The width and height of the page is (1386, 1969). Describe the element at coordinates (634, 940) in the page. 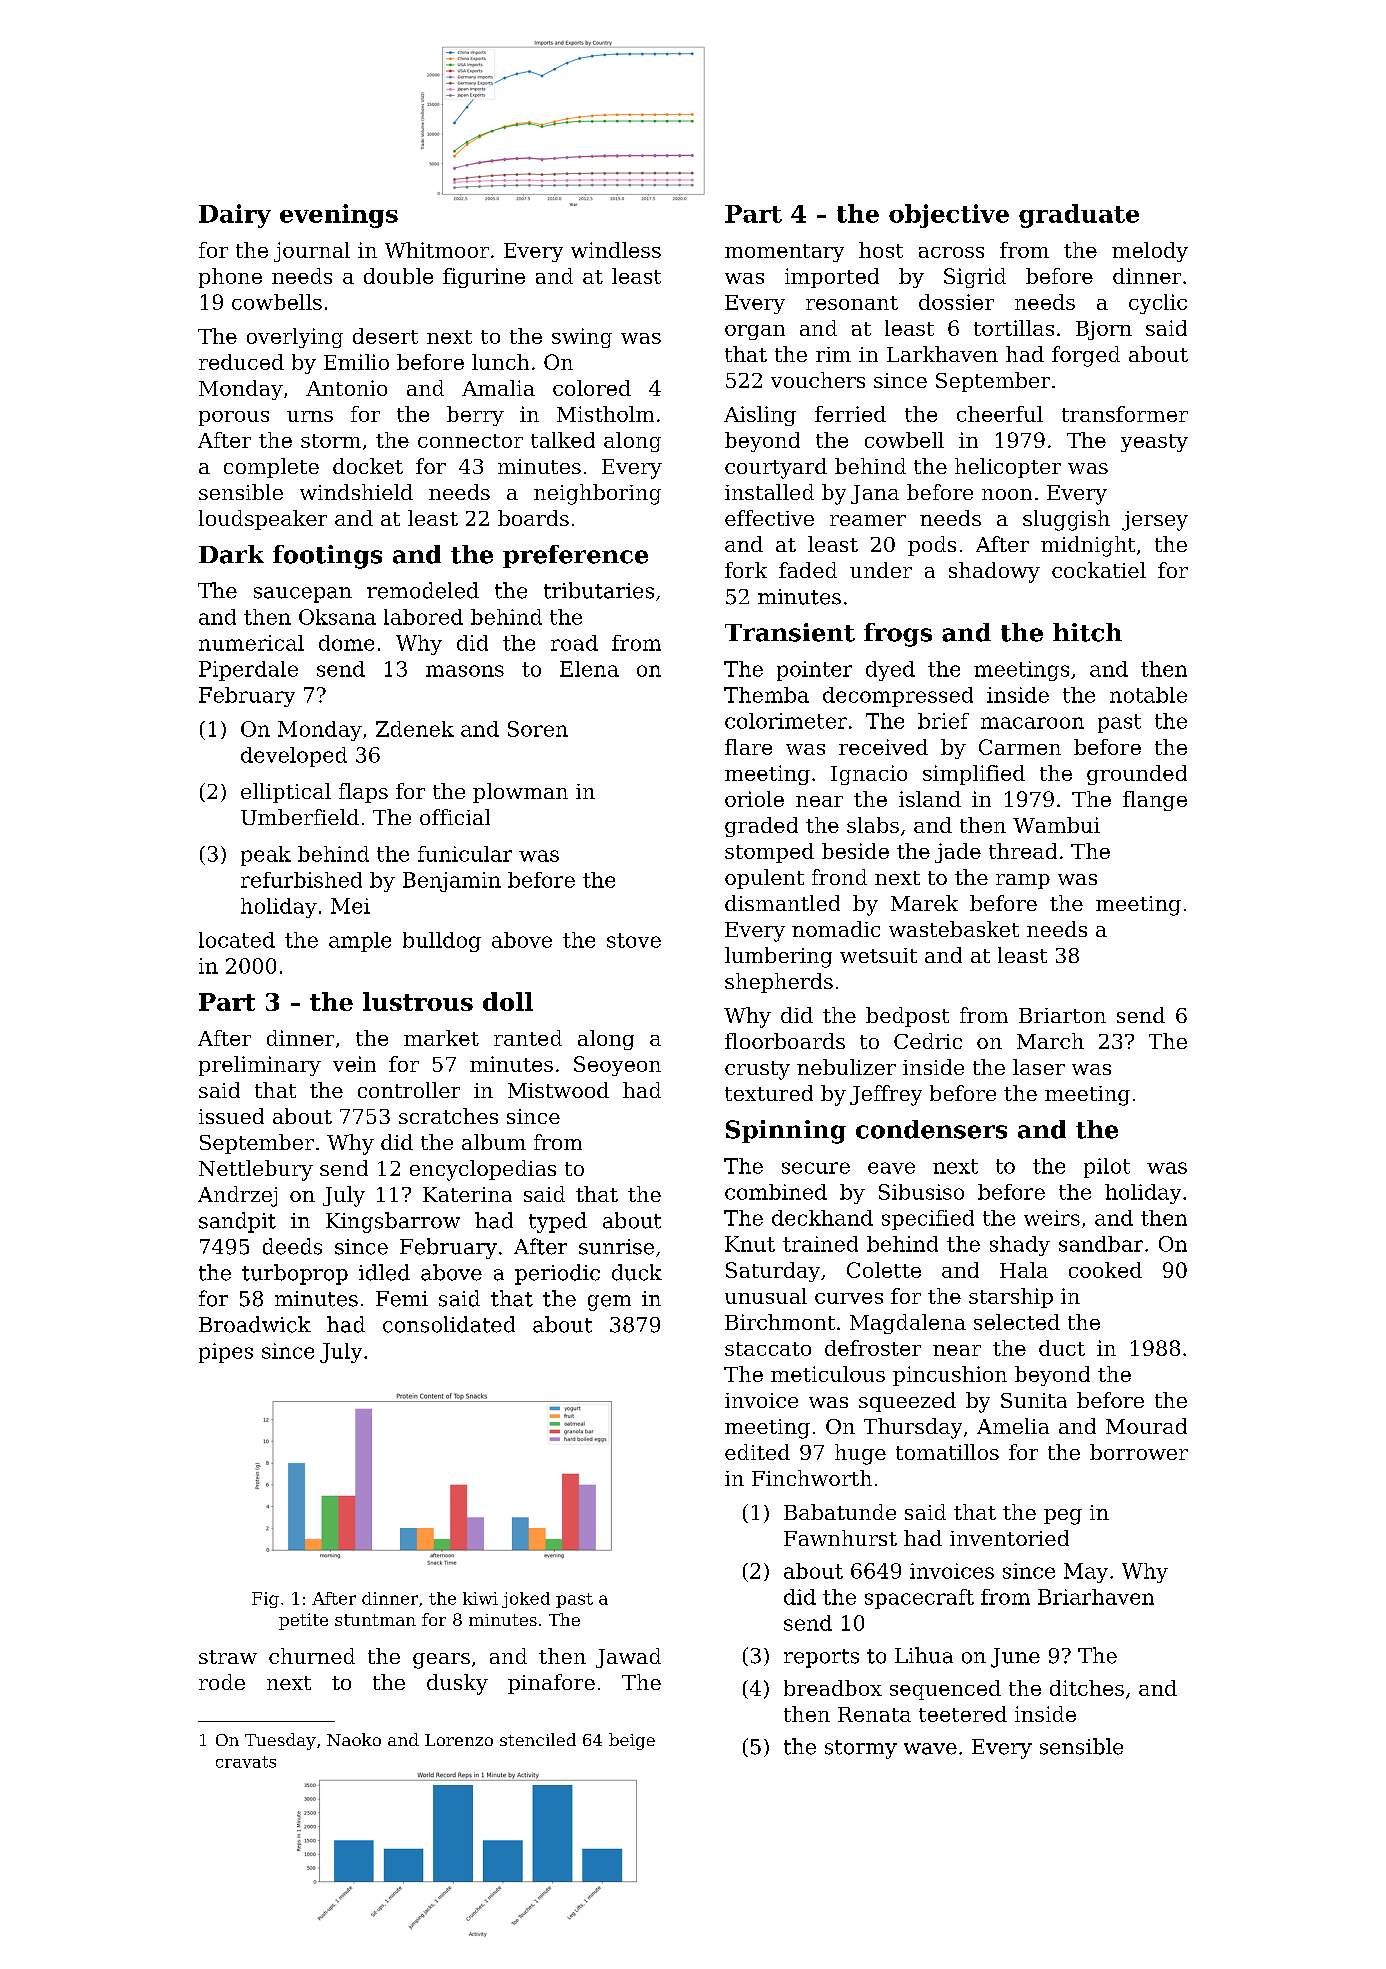

I see `stove` at that location.
